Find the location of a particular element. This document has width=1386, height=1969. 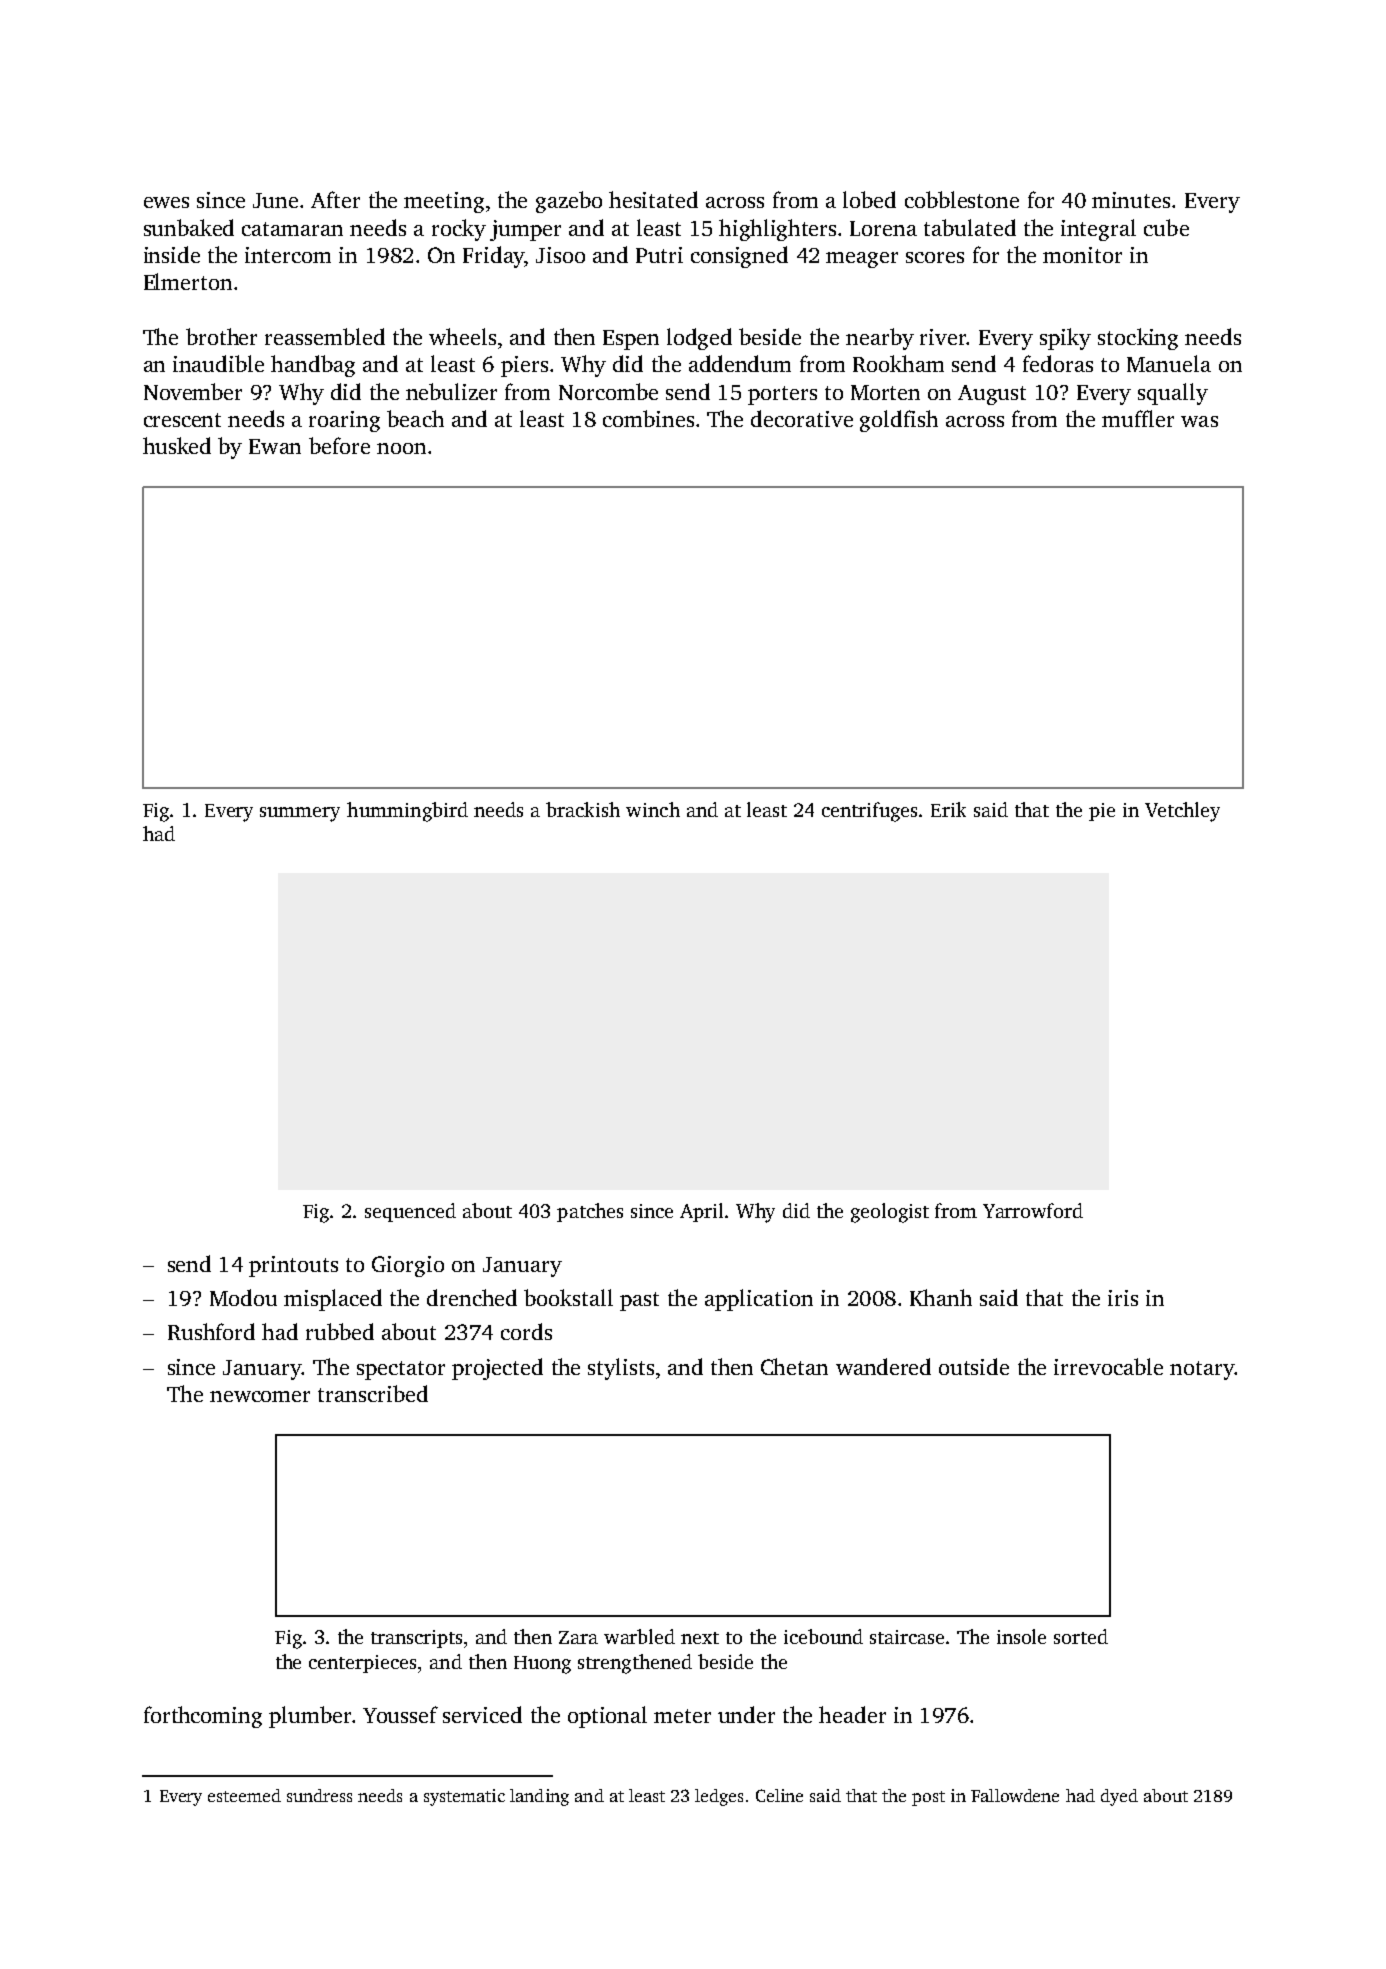

insole is located at coordinates (1021, 1636).
